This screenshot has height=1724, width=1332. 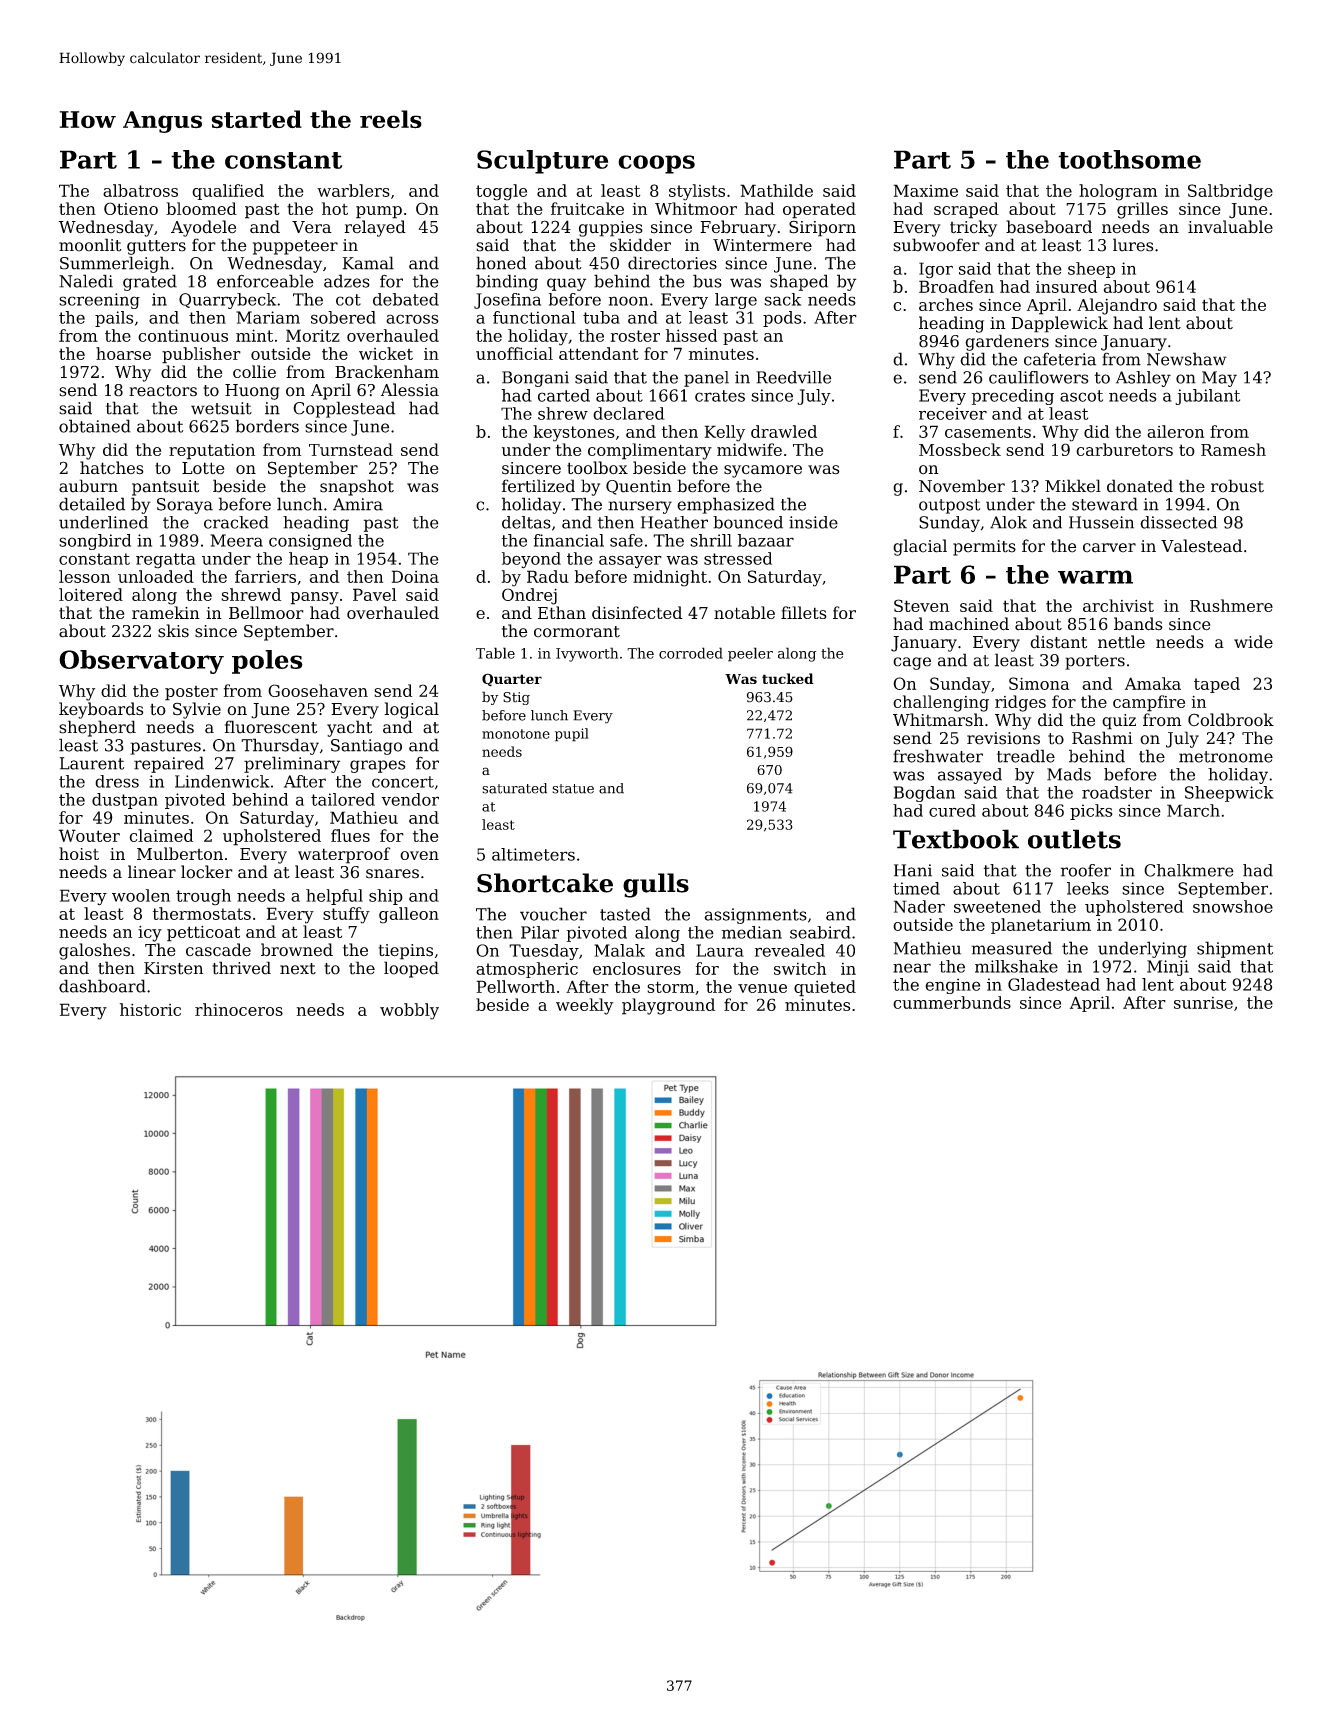 What do you see at coordinates (650, 451) in the screenshot?
I see `complimentary` at bounding box center [650, 451].
